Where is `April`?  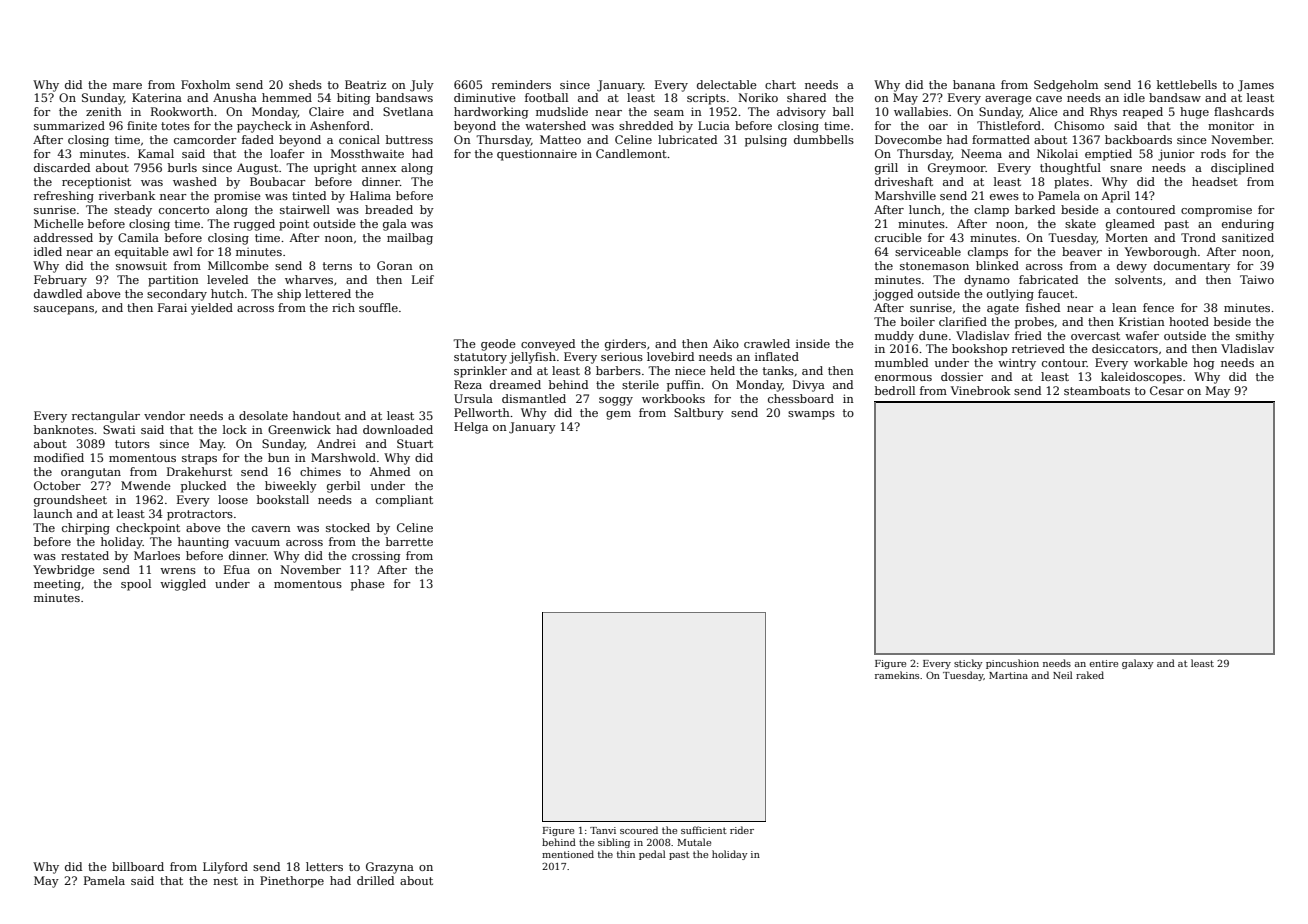 April is located at coordinates (1115, 197).
